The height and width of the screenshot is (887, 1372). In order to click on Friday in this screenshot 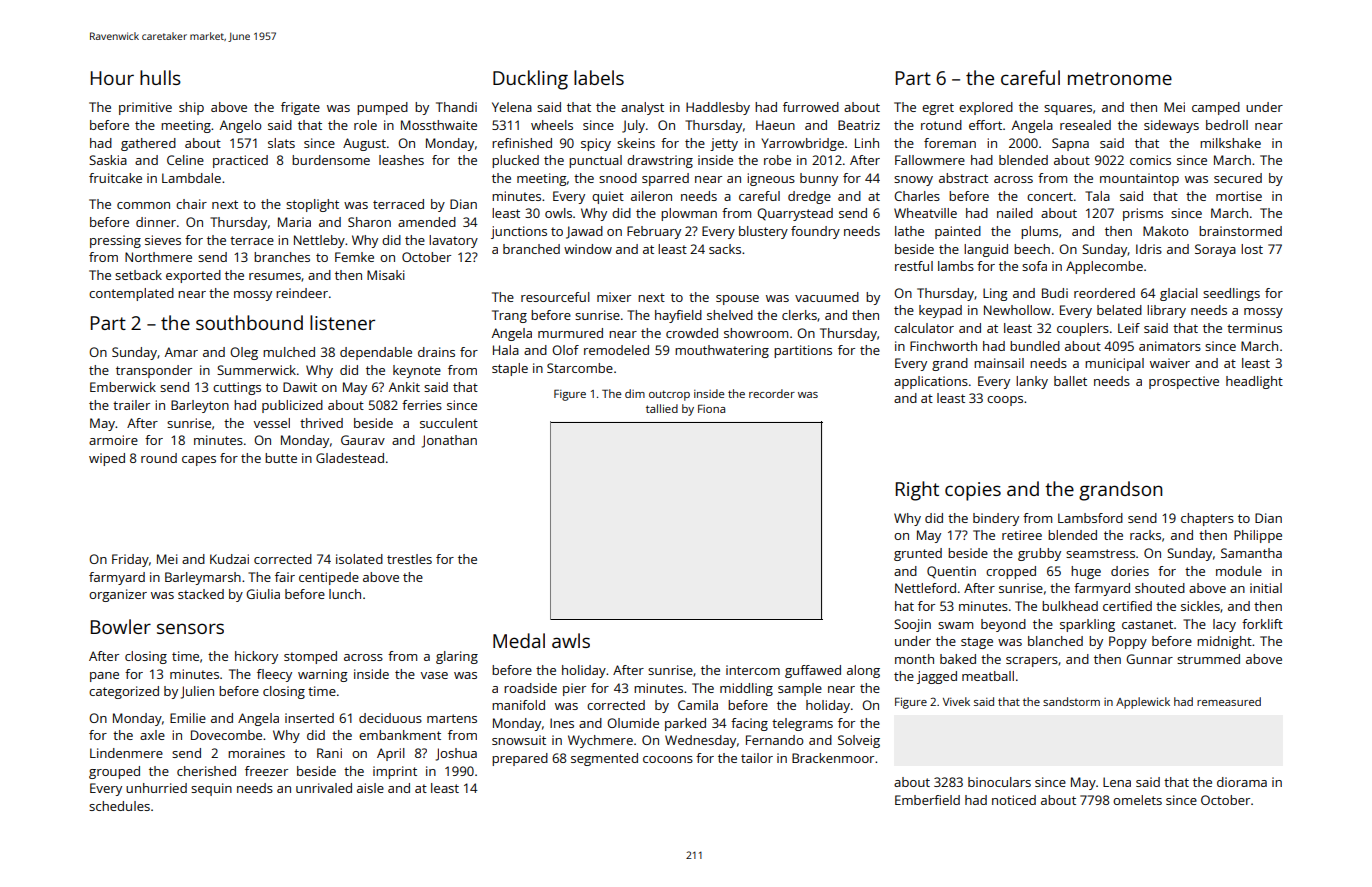, I will do `click(130, 560)`.
